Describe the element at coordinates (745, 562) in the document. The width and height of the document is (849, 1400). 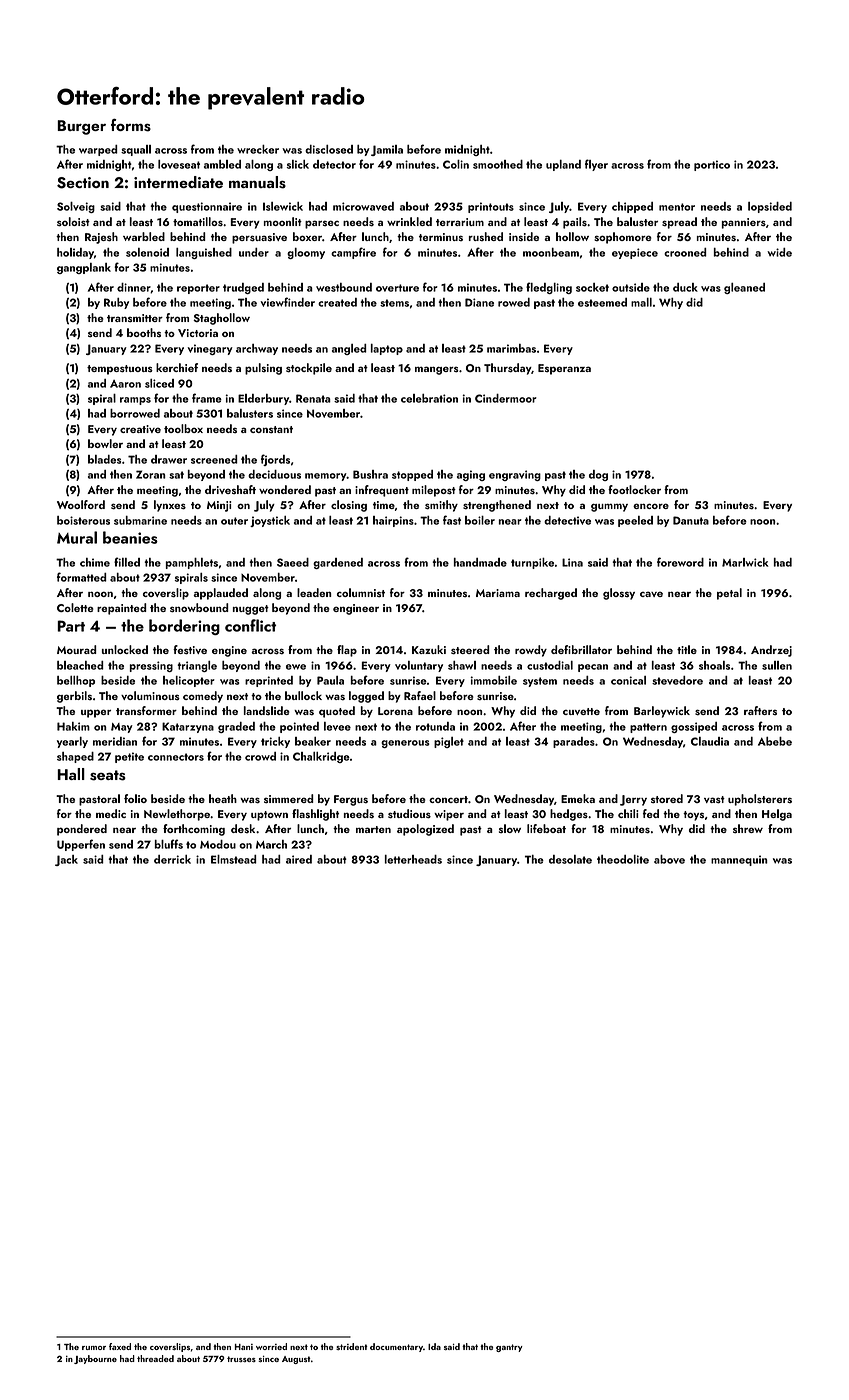
I see `Marlwick` at that location.
